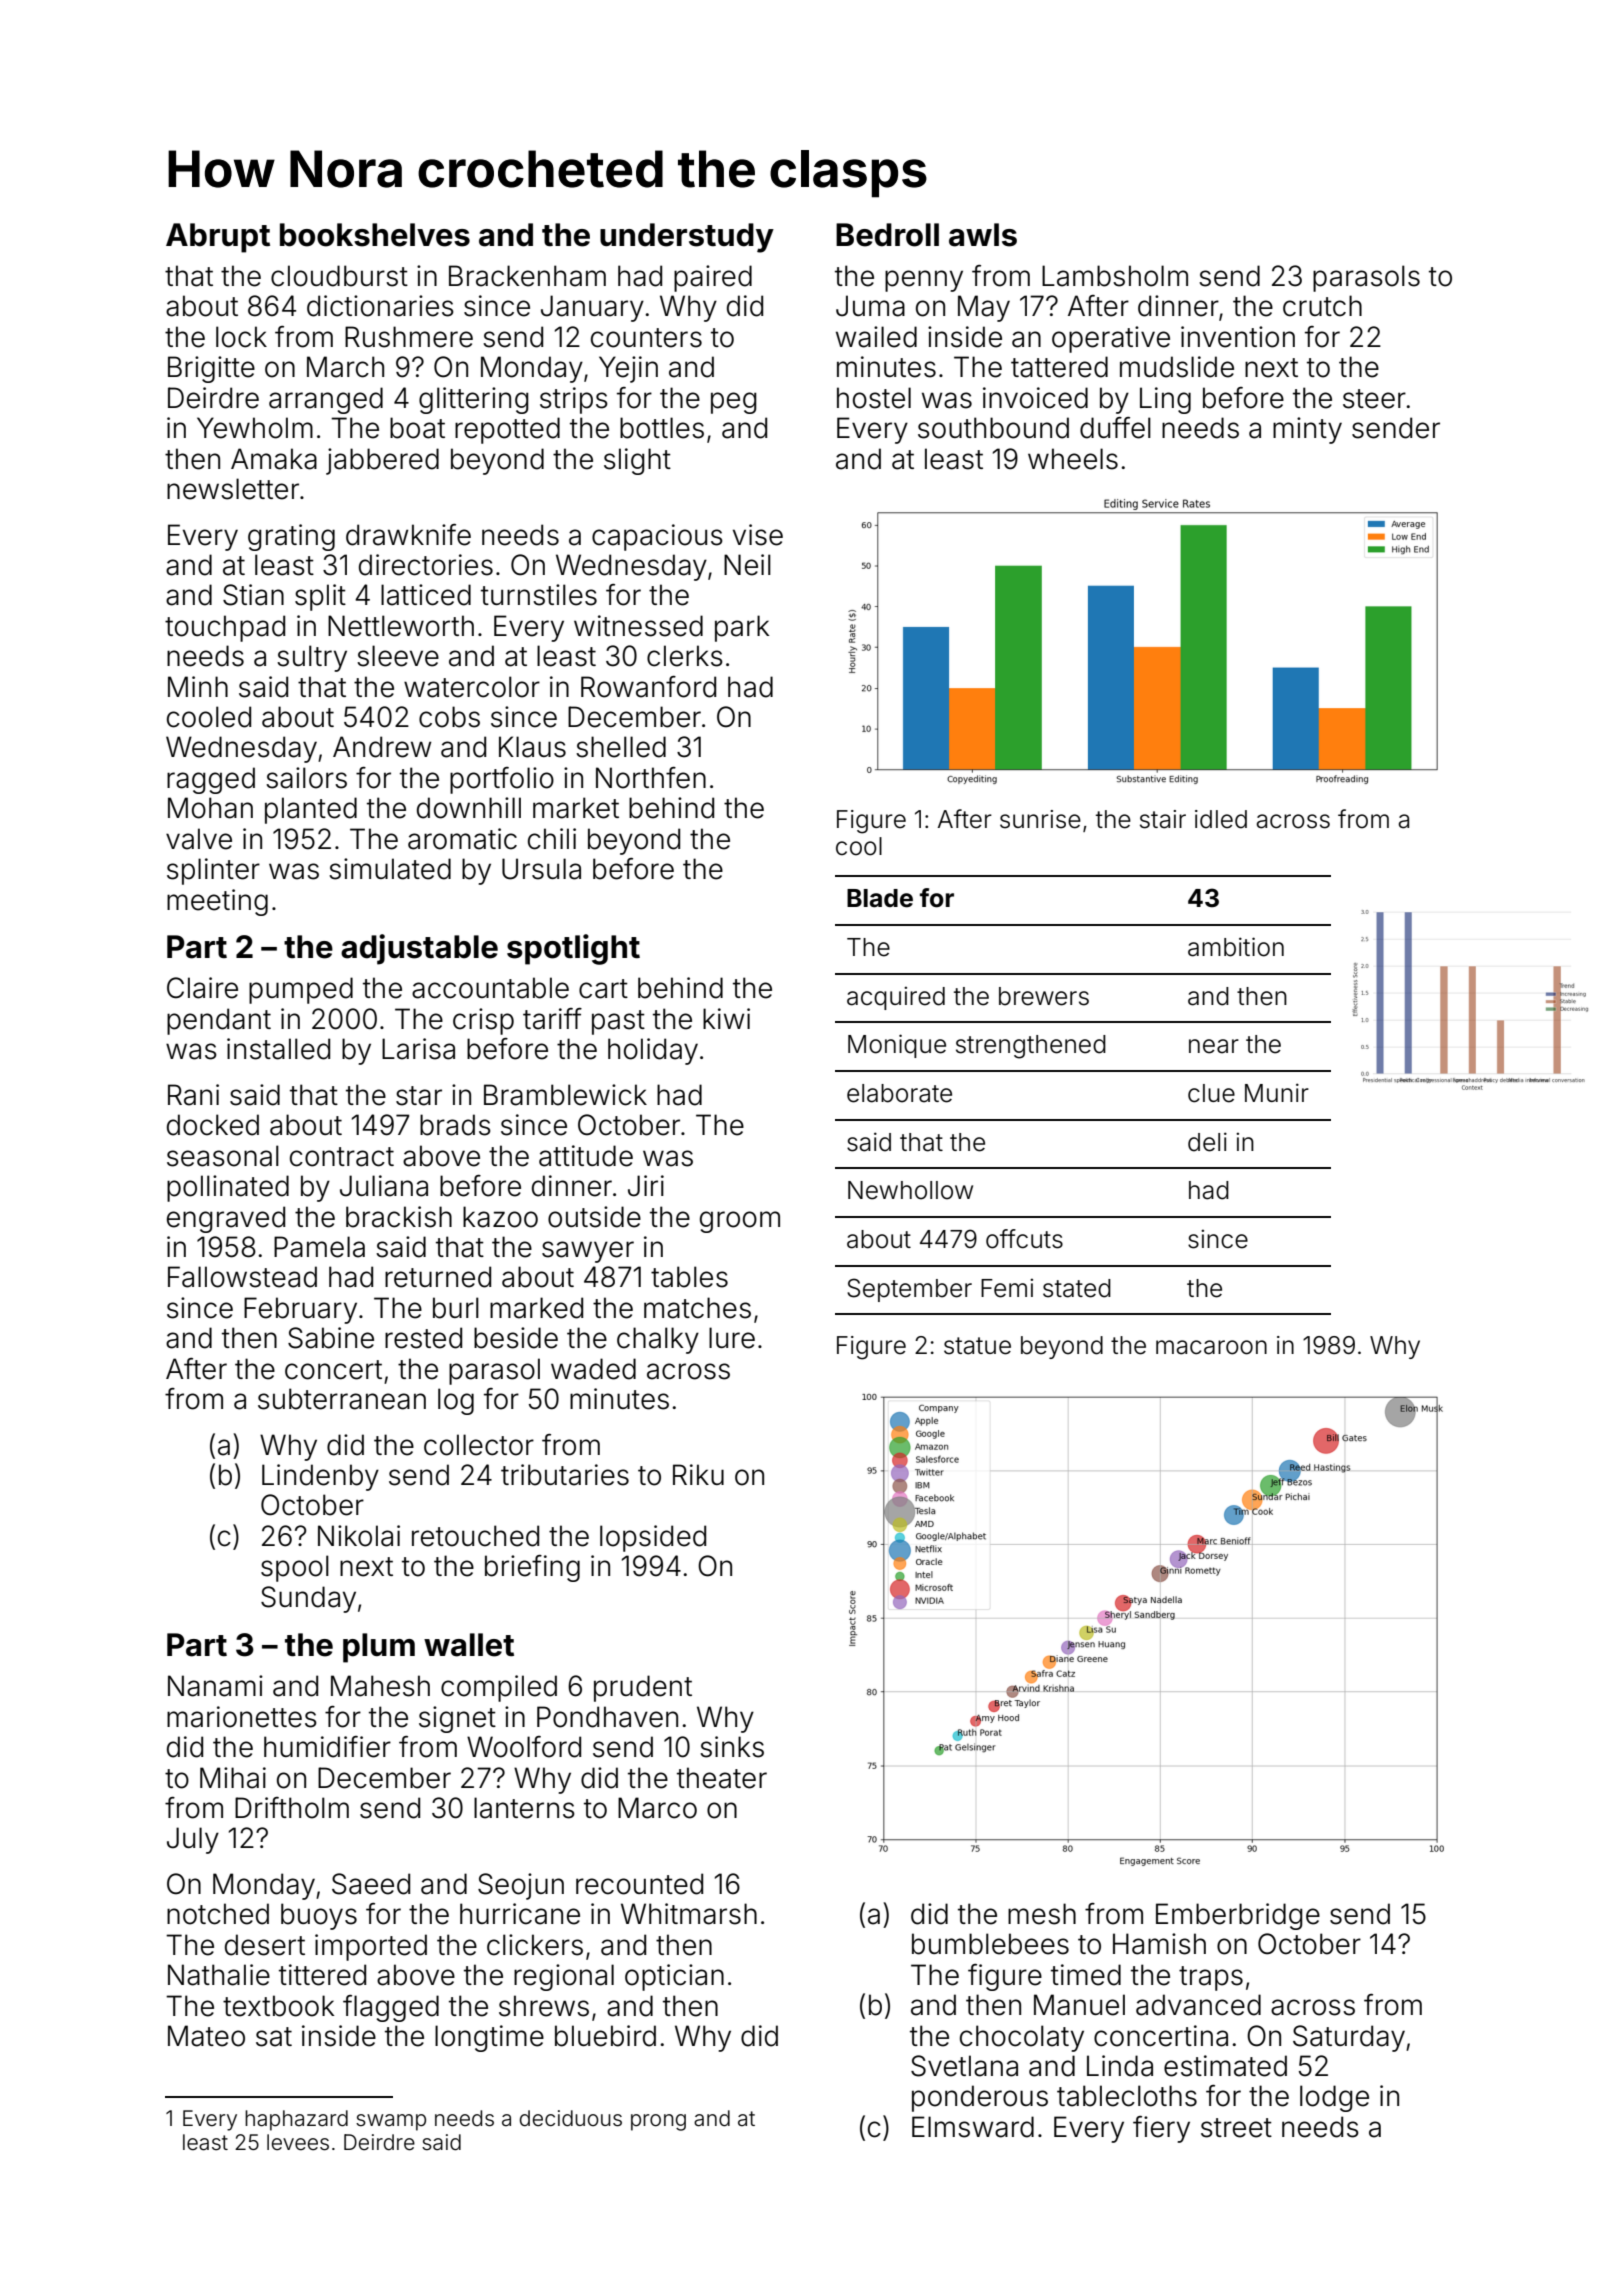 Image resolution: width=1620 pixels, height=2292 pixels. I want to click on kiwi, so click(726, 1018).
